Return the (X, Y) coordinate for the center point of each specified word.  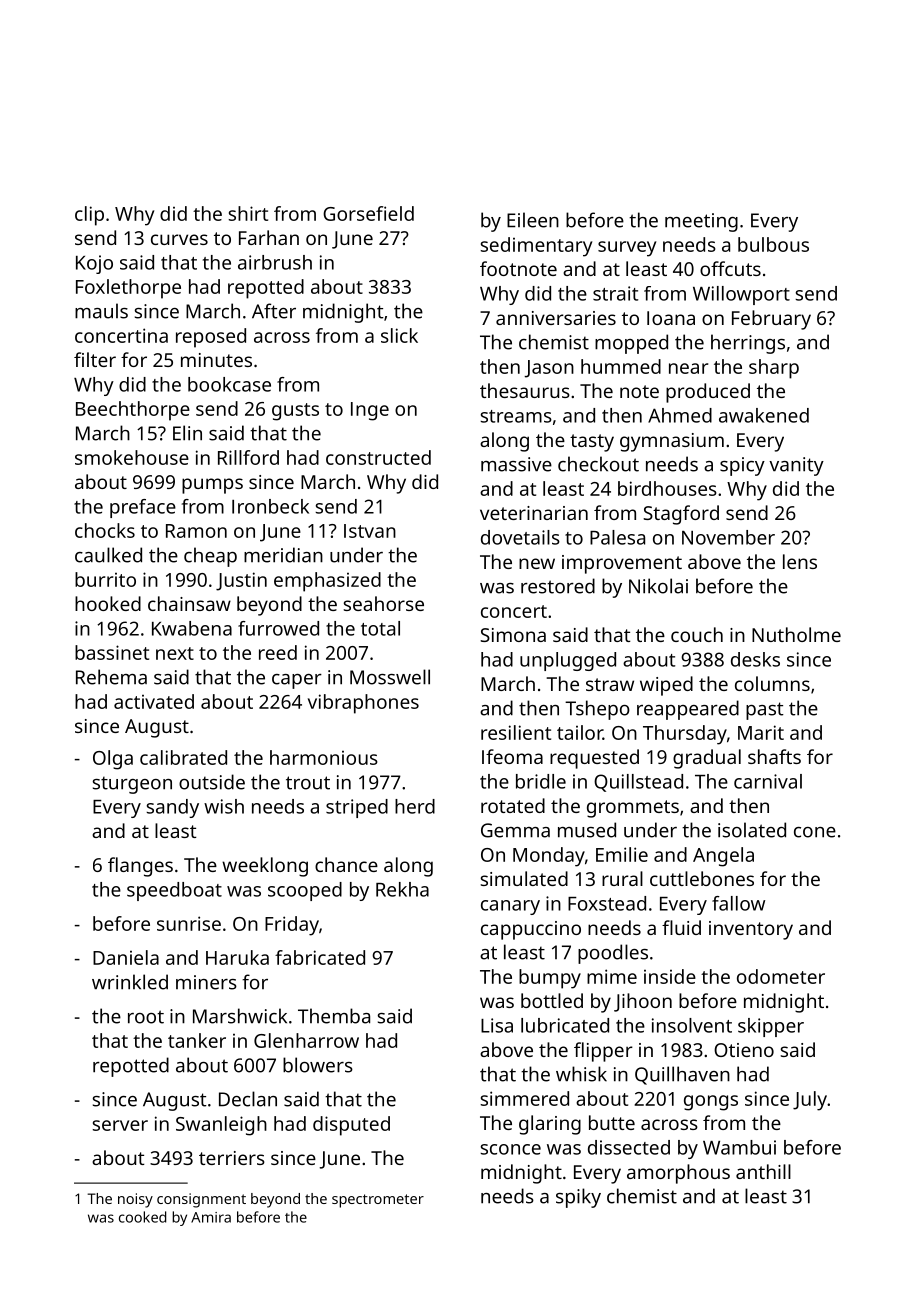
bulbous (773, 244)
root (146, 1017)
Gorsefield (368, 213)
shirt (248, 213)
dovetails (520, 537)
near (688, 368)
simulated (524, 878)
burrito (105, 579)
